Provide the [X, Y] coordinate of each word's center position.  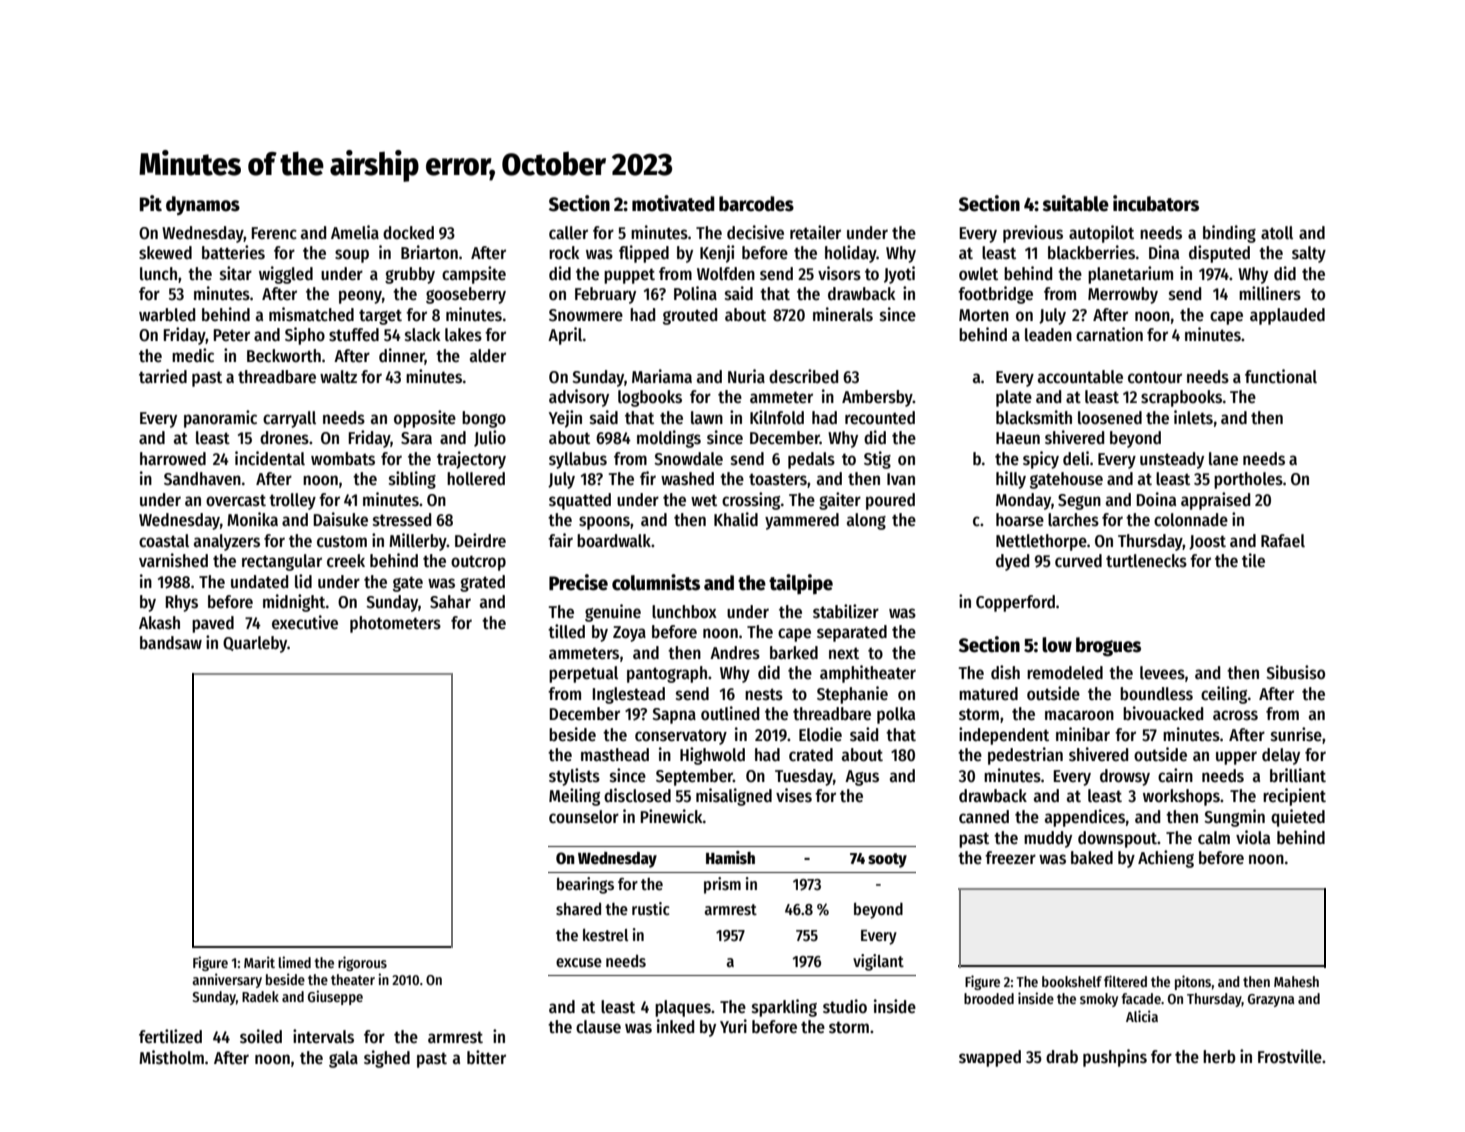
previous [1033, 234]
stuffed [354, 335]
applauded [1287, 316]
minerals [843, 314]
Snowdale [688, 459]
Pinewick [672, 816]
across [1235, 715]
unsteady [1172, 460]
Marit [259, 962]
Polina [695, 293]
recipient [1294, 797]
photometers [395, 624]
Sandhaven [202, 479]
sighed [387, 1059]
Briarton [429, 252]
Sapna [674, 716]
